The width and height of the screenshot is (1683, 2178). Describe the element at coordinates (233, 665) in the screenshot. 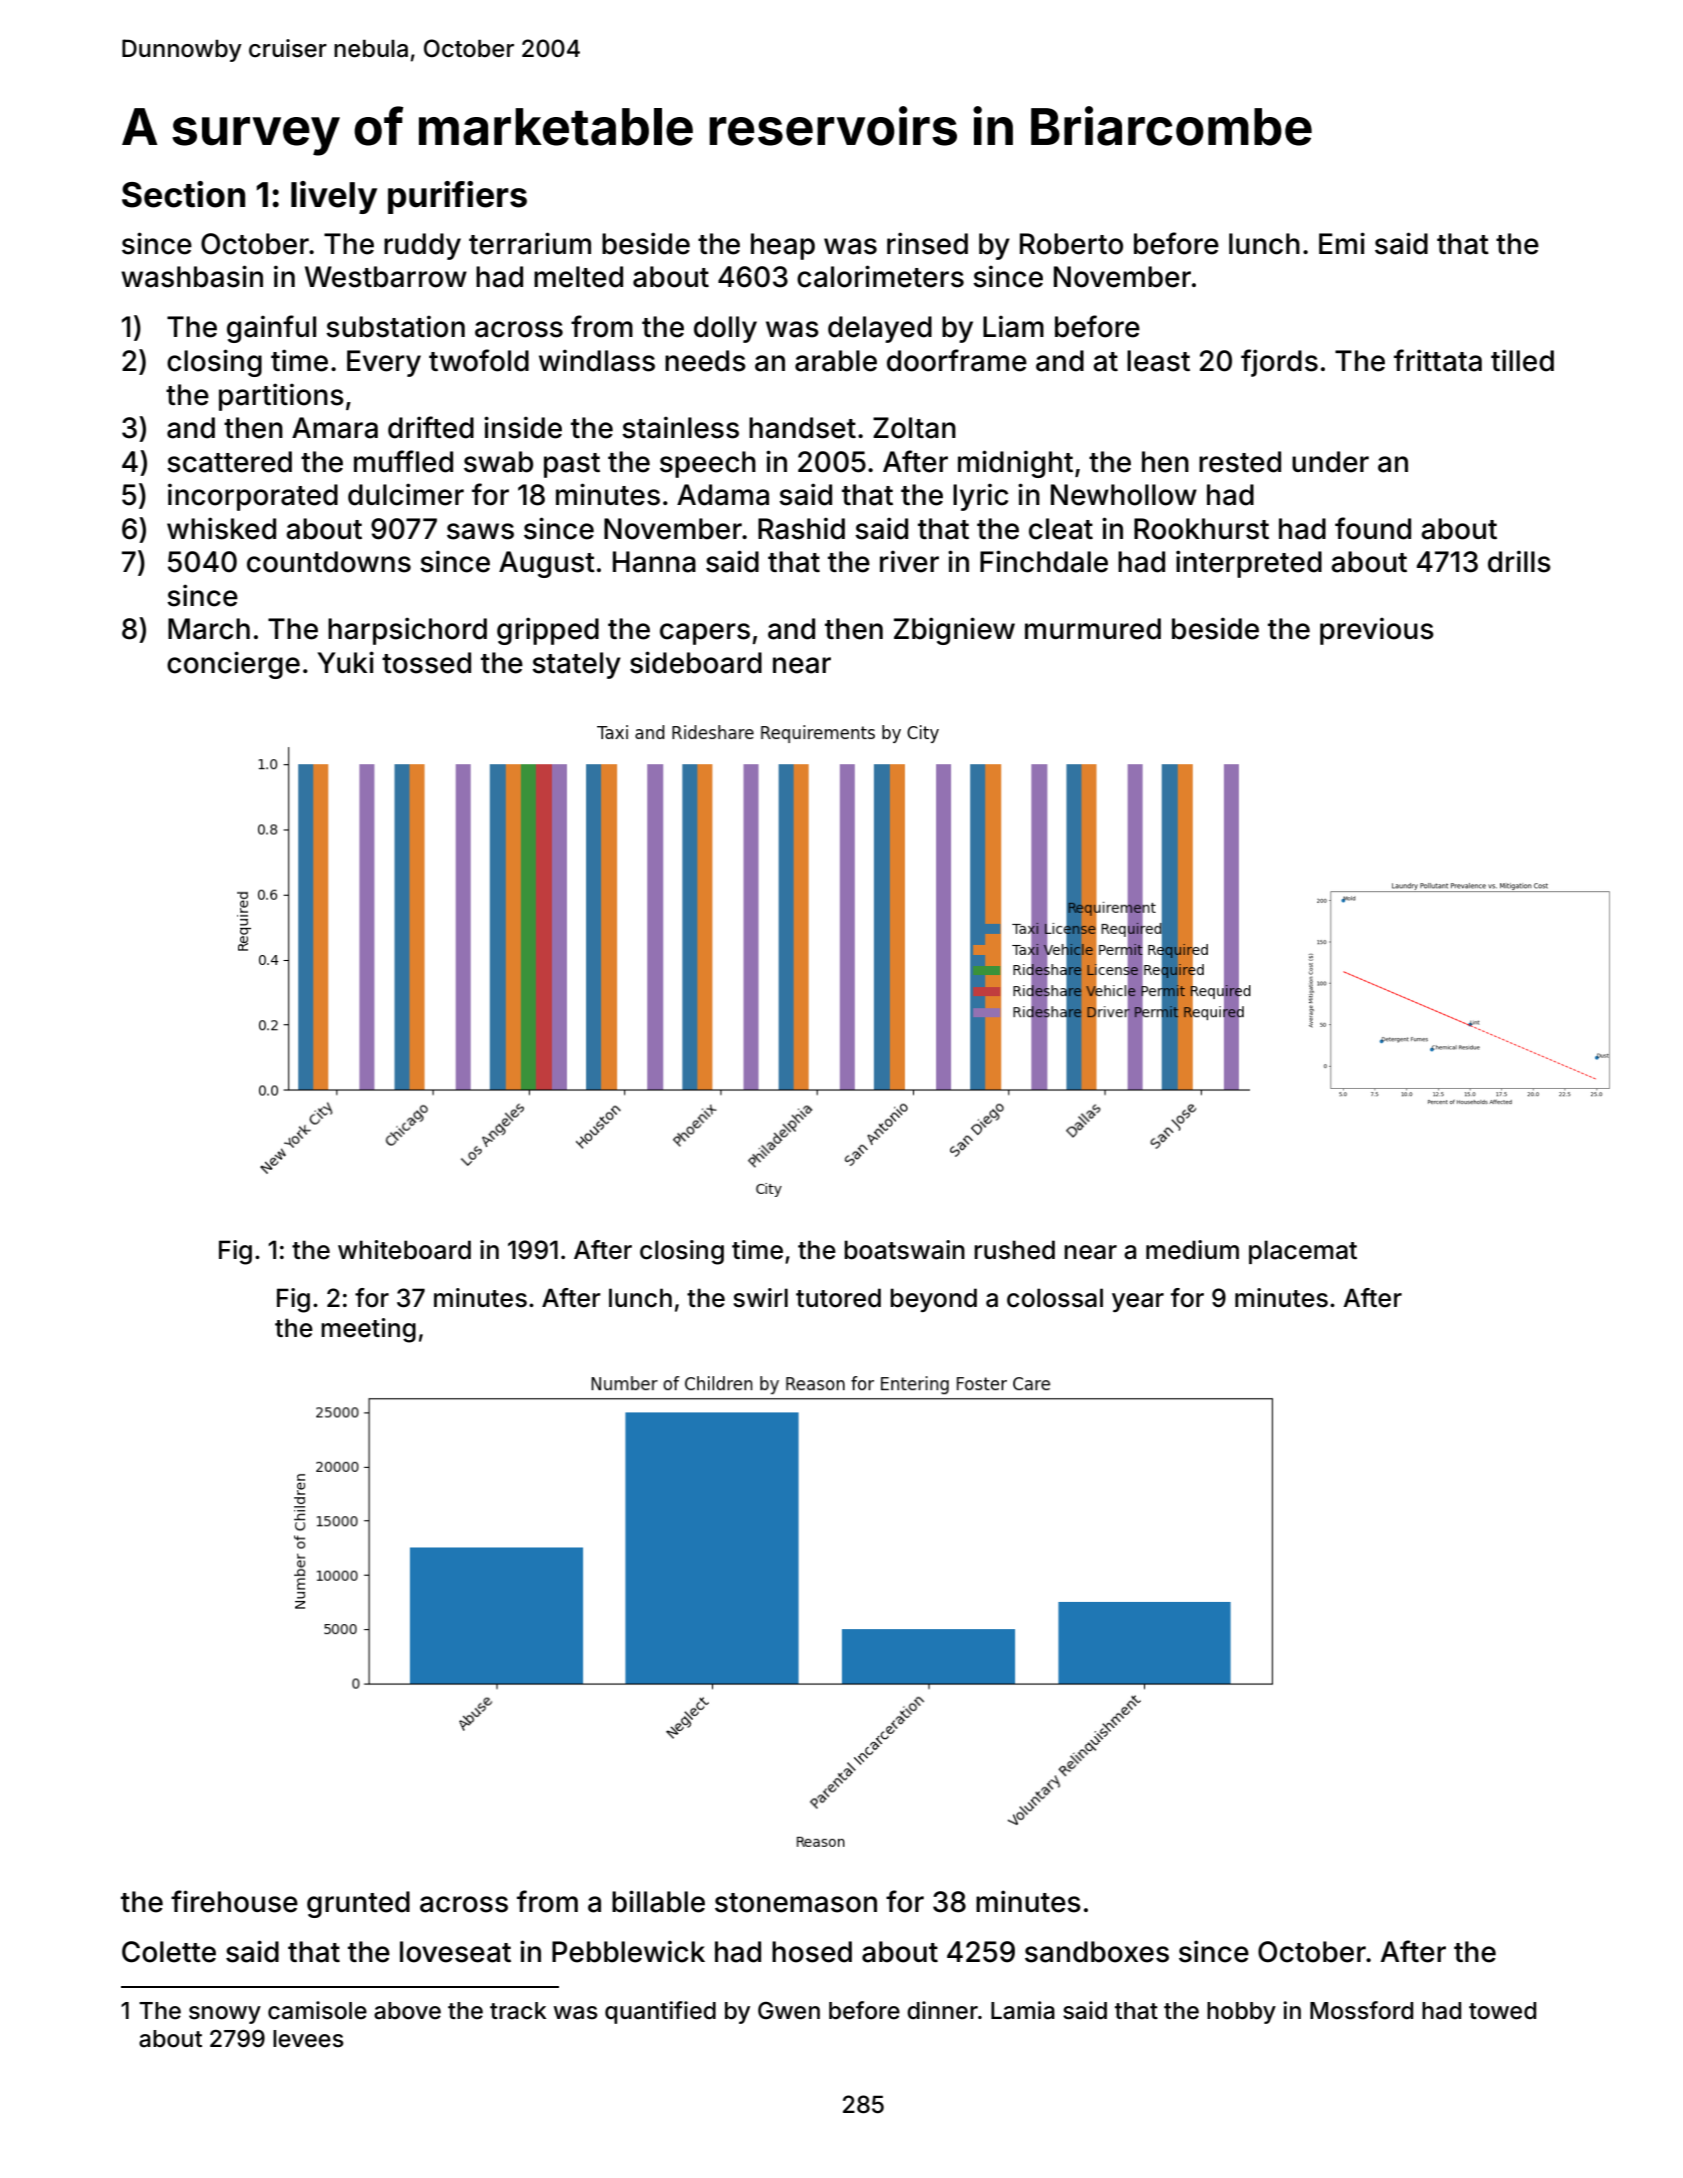

I see `concierge` at that location.
